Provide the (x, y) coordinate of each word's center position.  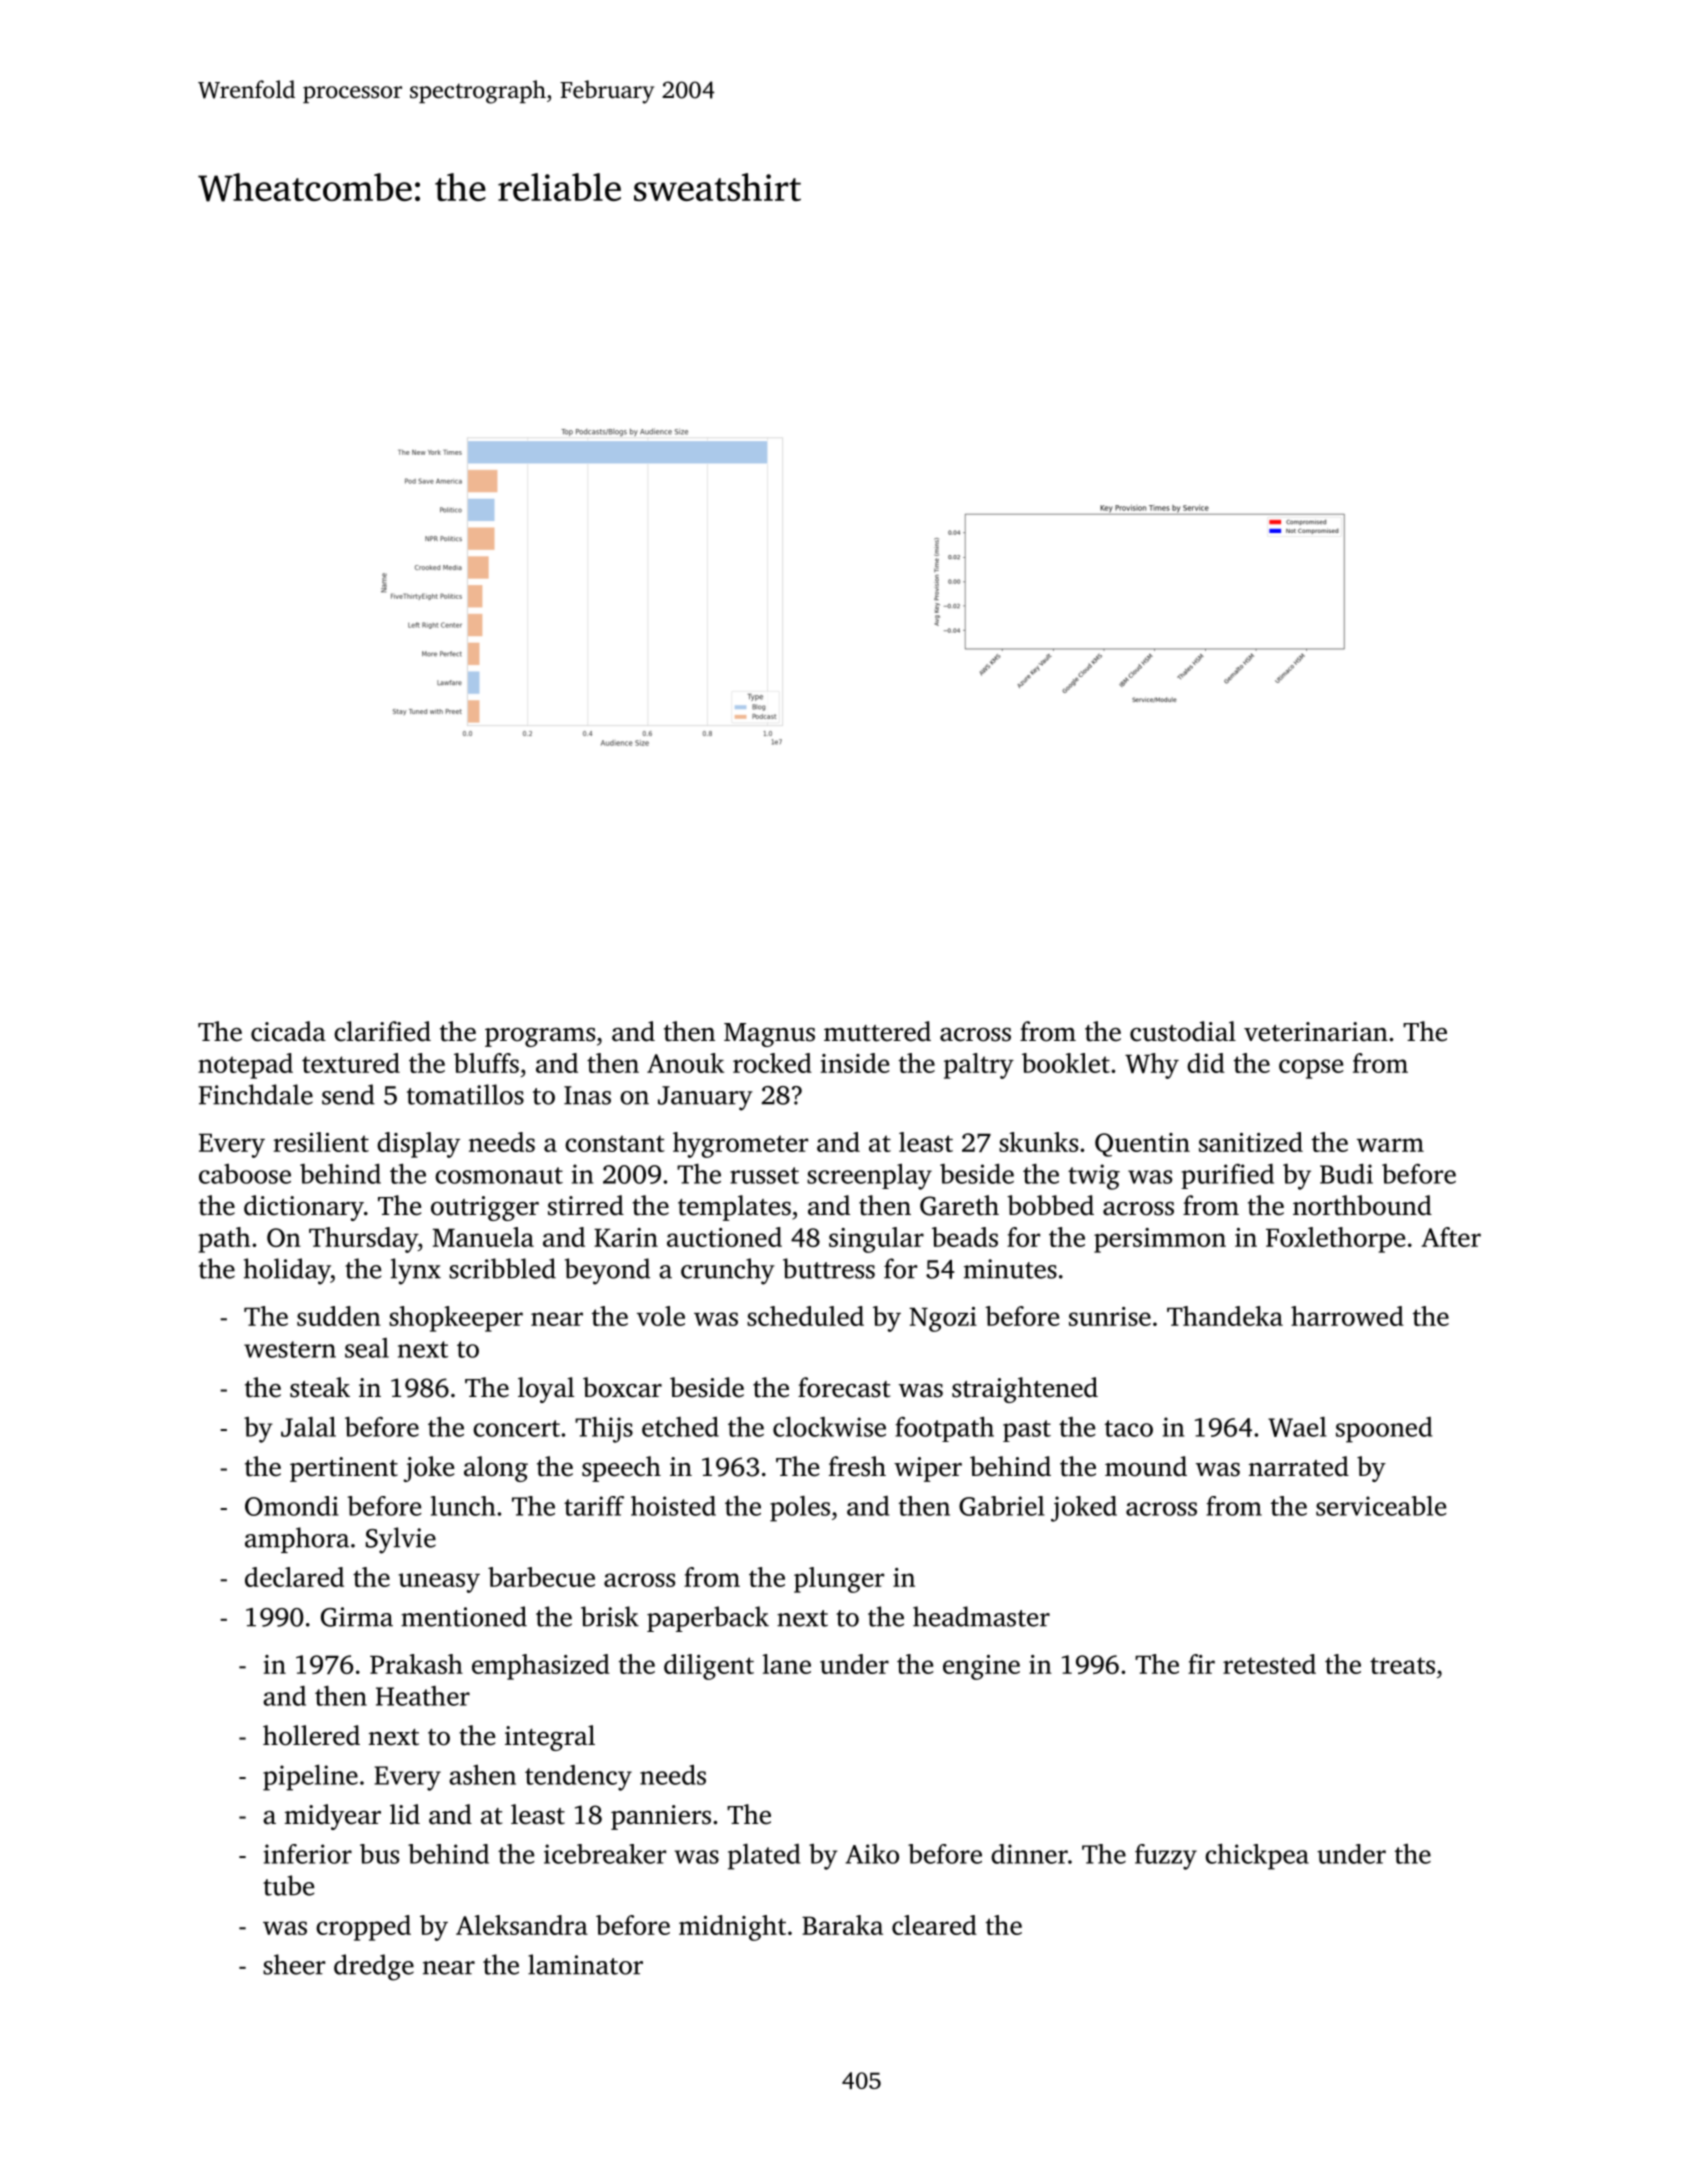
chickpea (1257, 1857)
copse (1311, 1069)
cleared (934, 1925)
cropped (363, 1928)
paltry (979, 1066)
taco (1128, 1428)
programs (540, 1037)
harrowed (1347, 1316)
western (290, 1349)
